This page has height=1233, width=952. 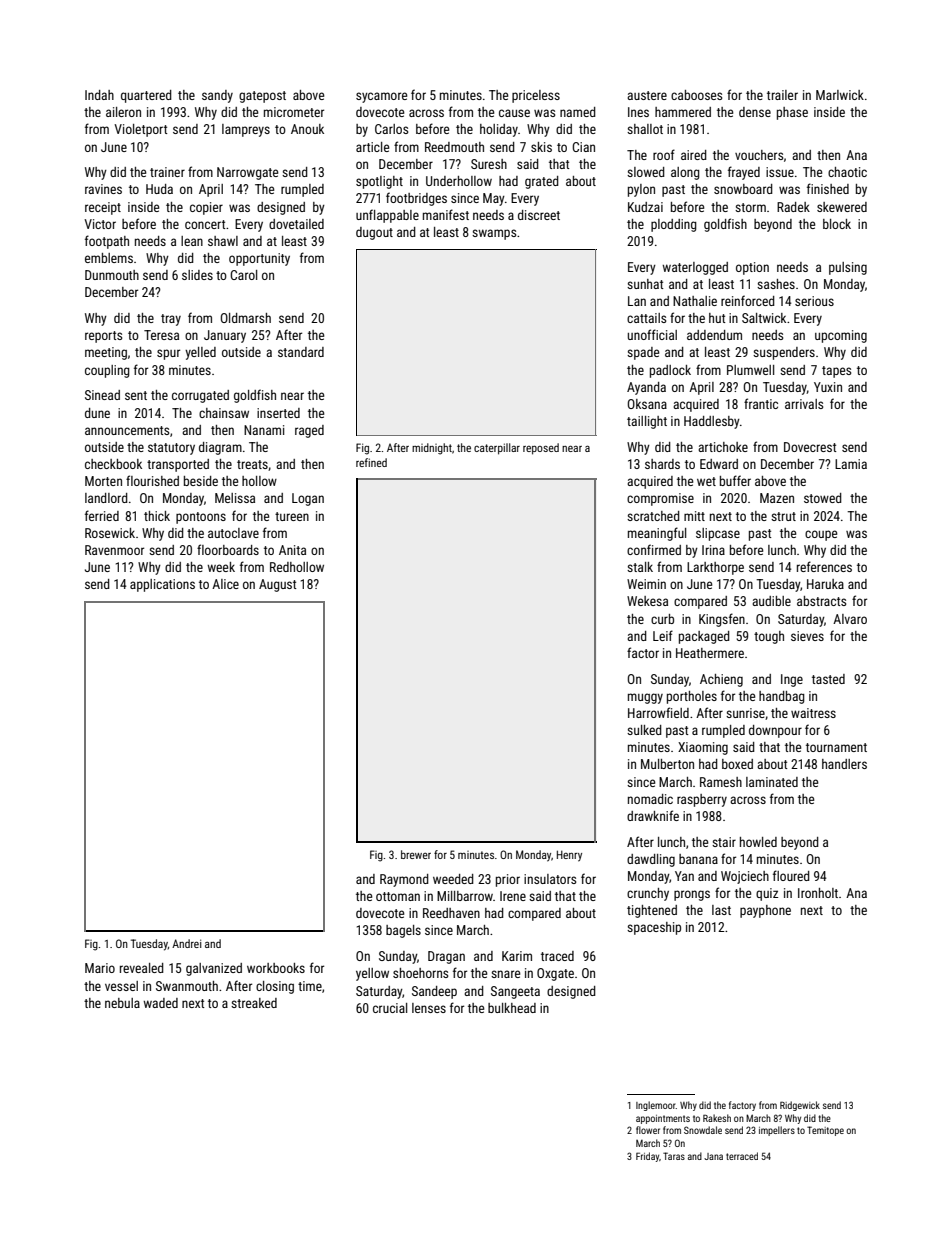 What do you see at coordinates (782, 95) in the page?
I see `trailer` at bounding box center [782, 95].
